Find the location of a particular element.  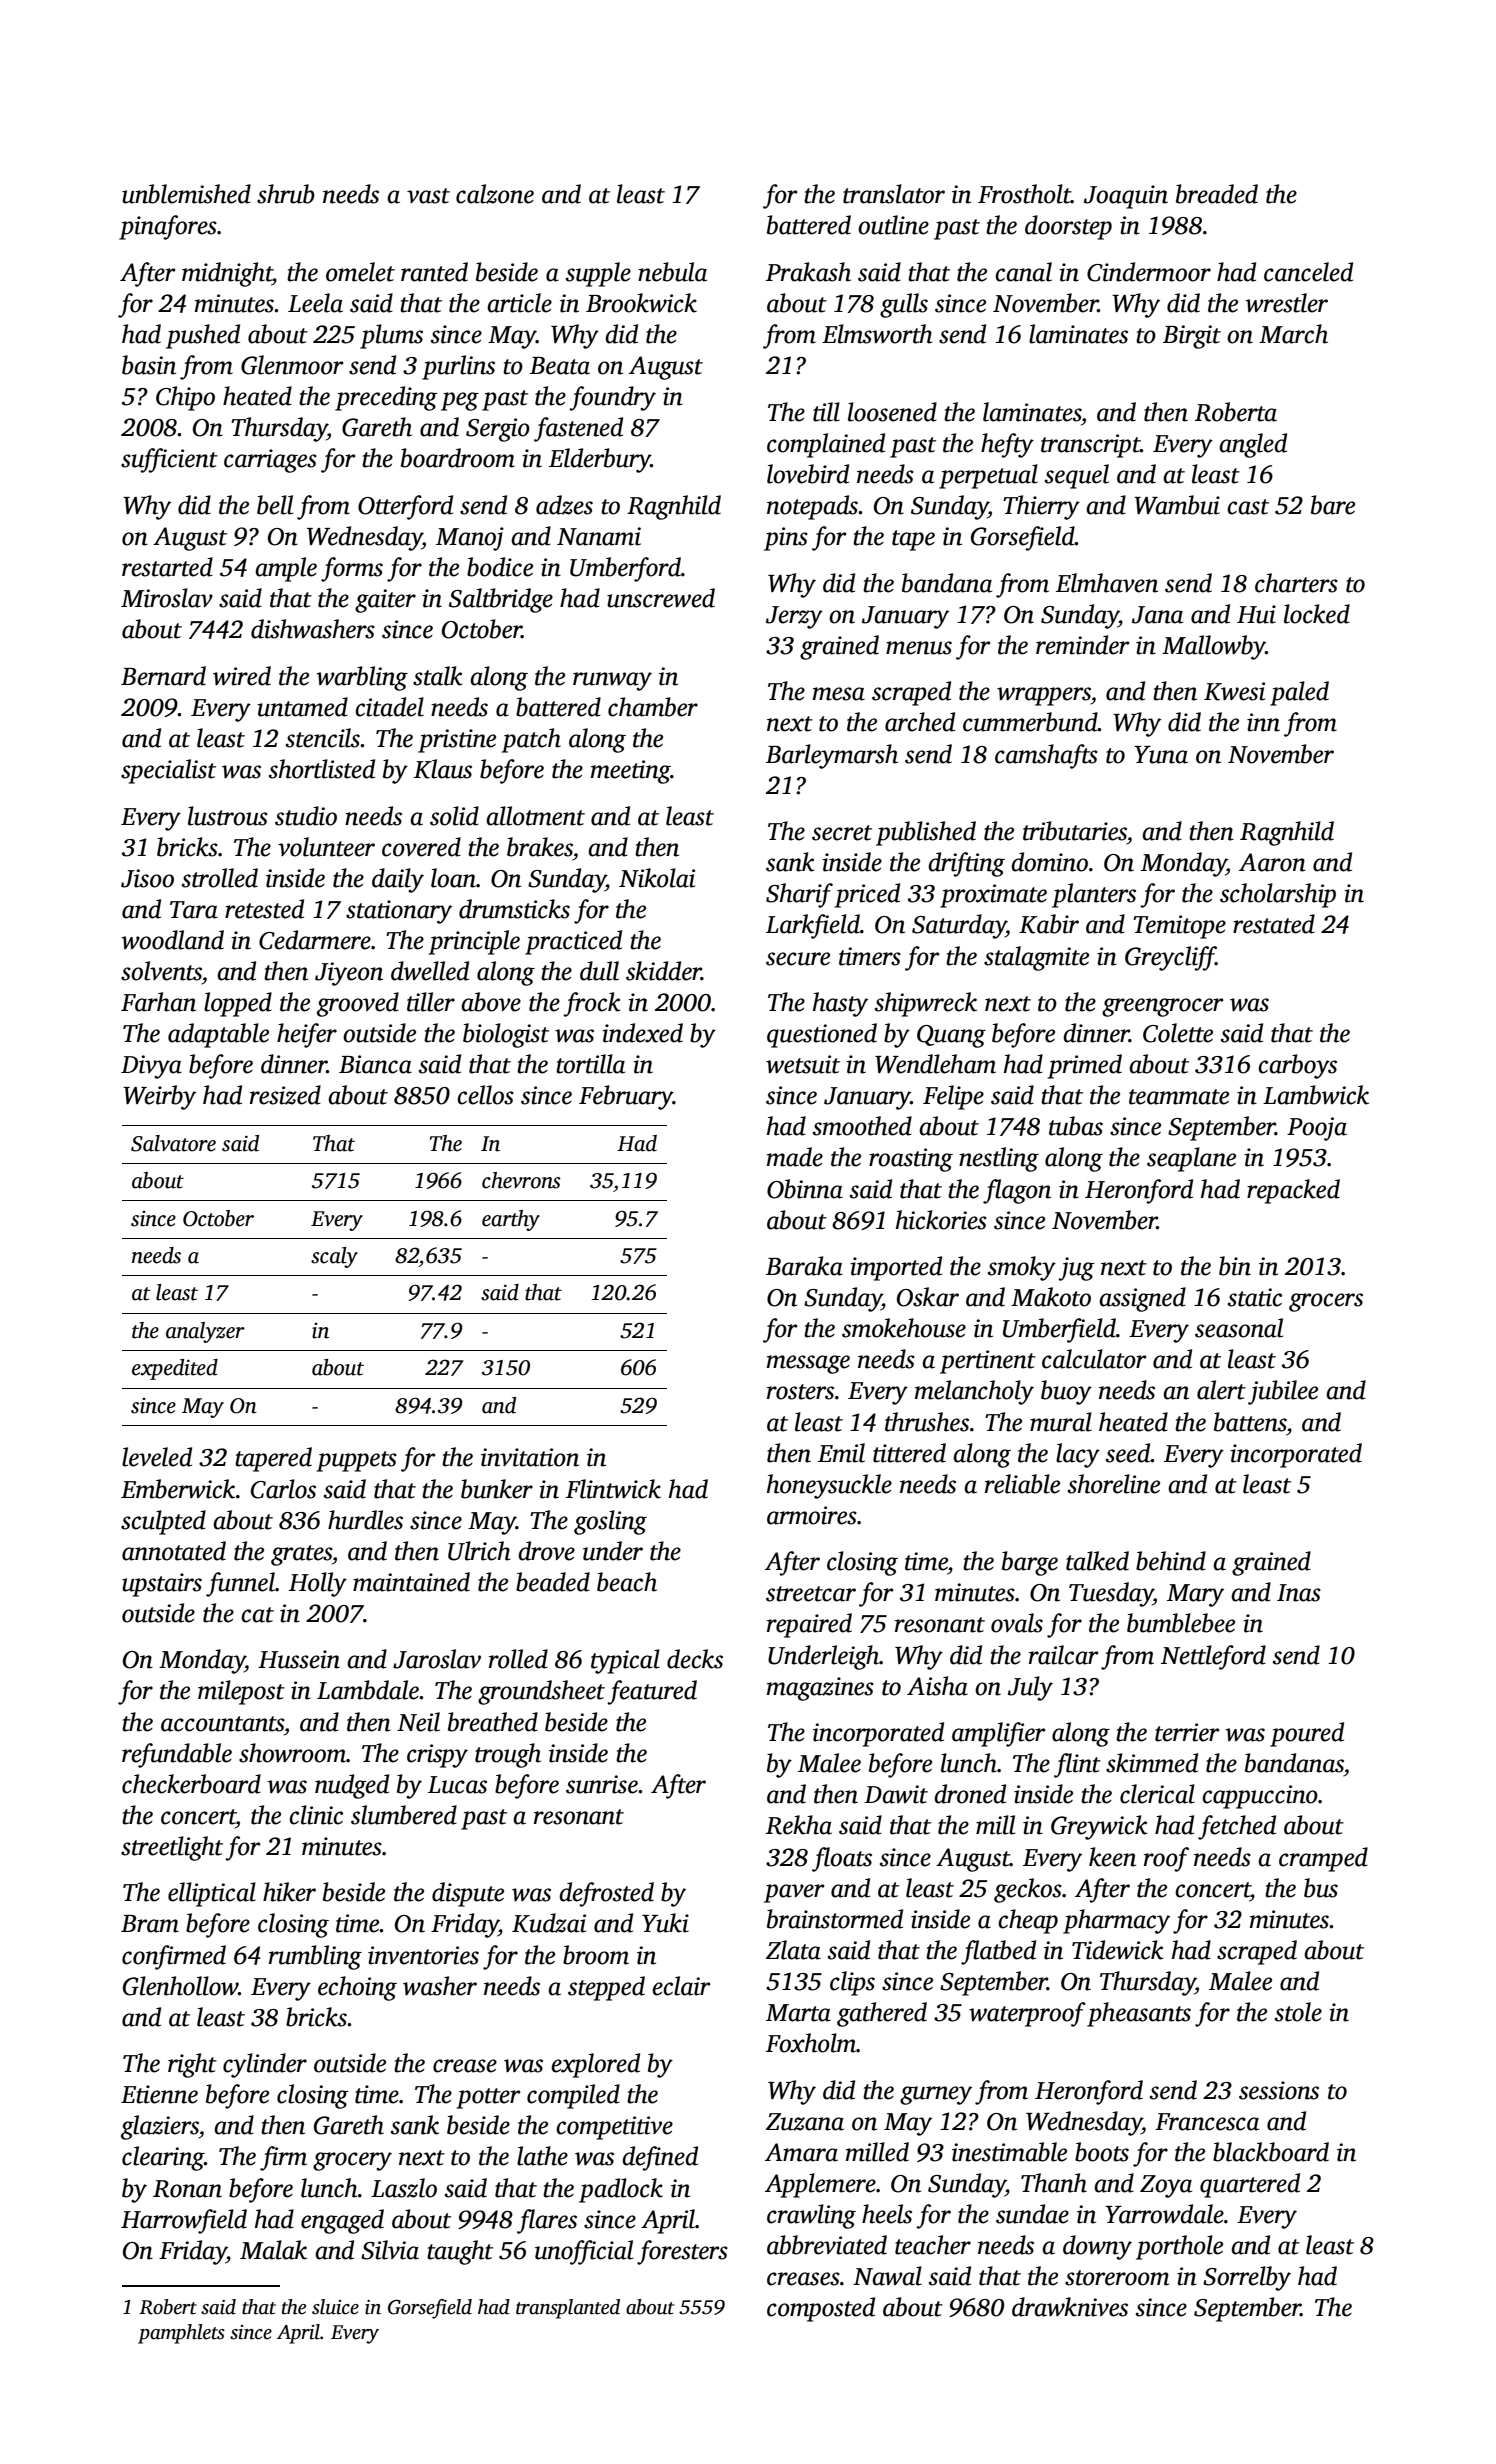

stalagmite is located at coordinates (1036, 958).
